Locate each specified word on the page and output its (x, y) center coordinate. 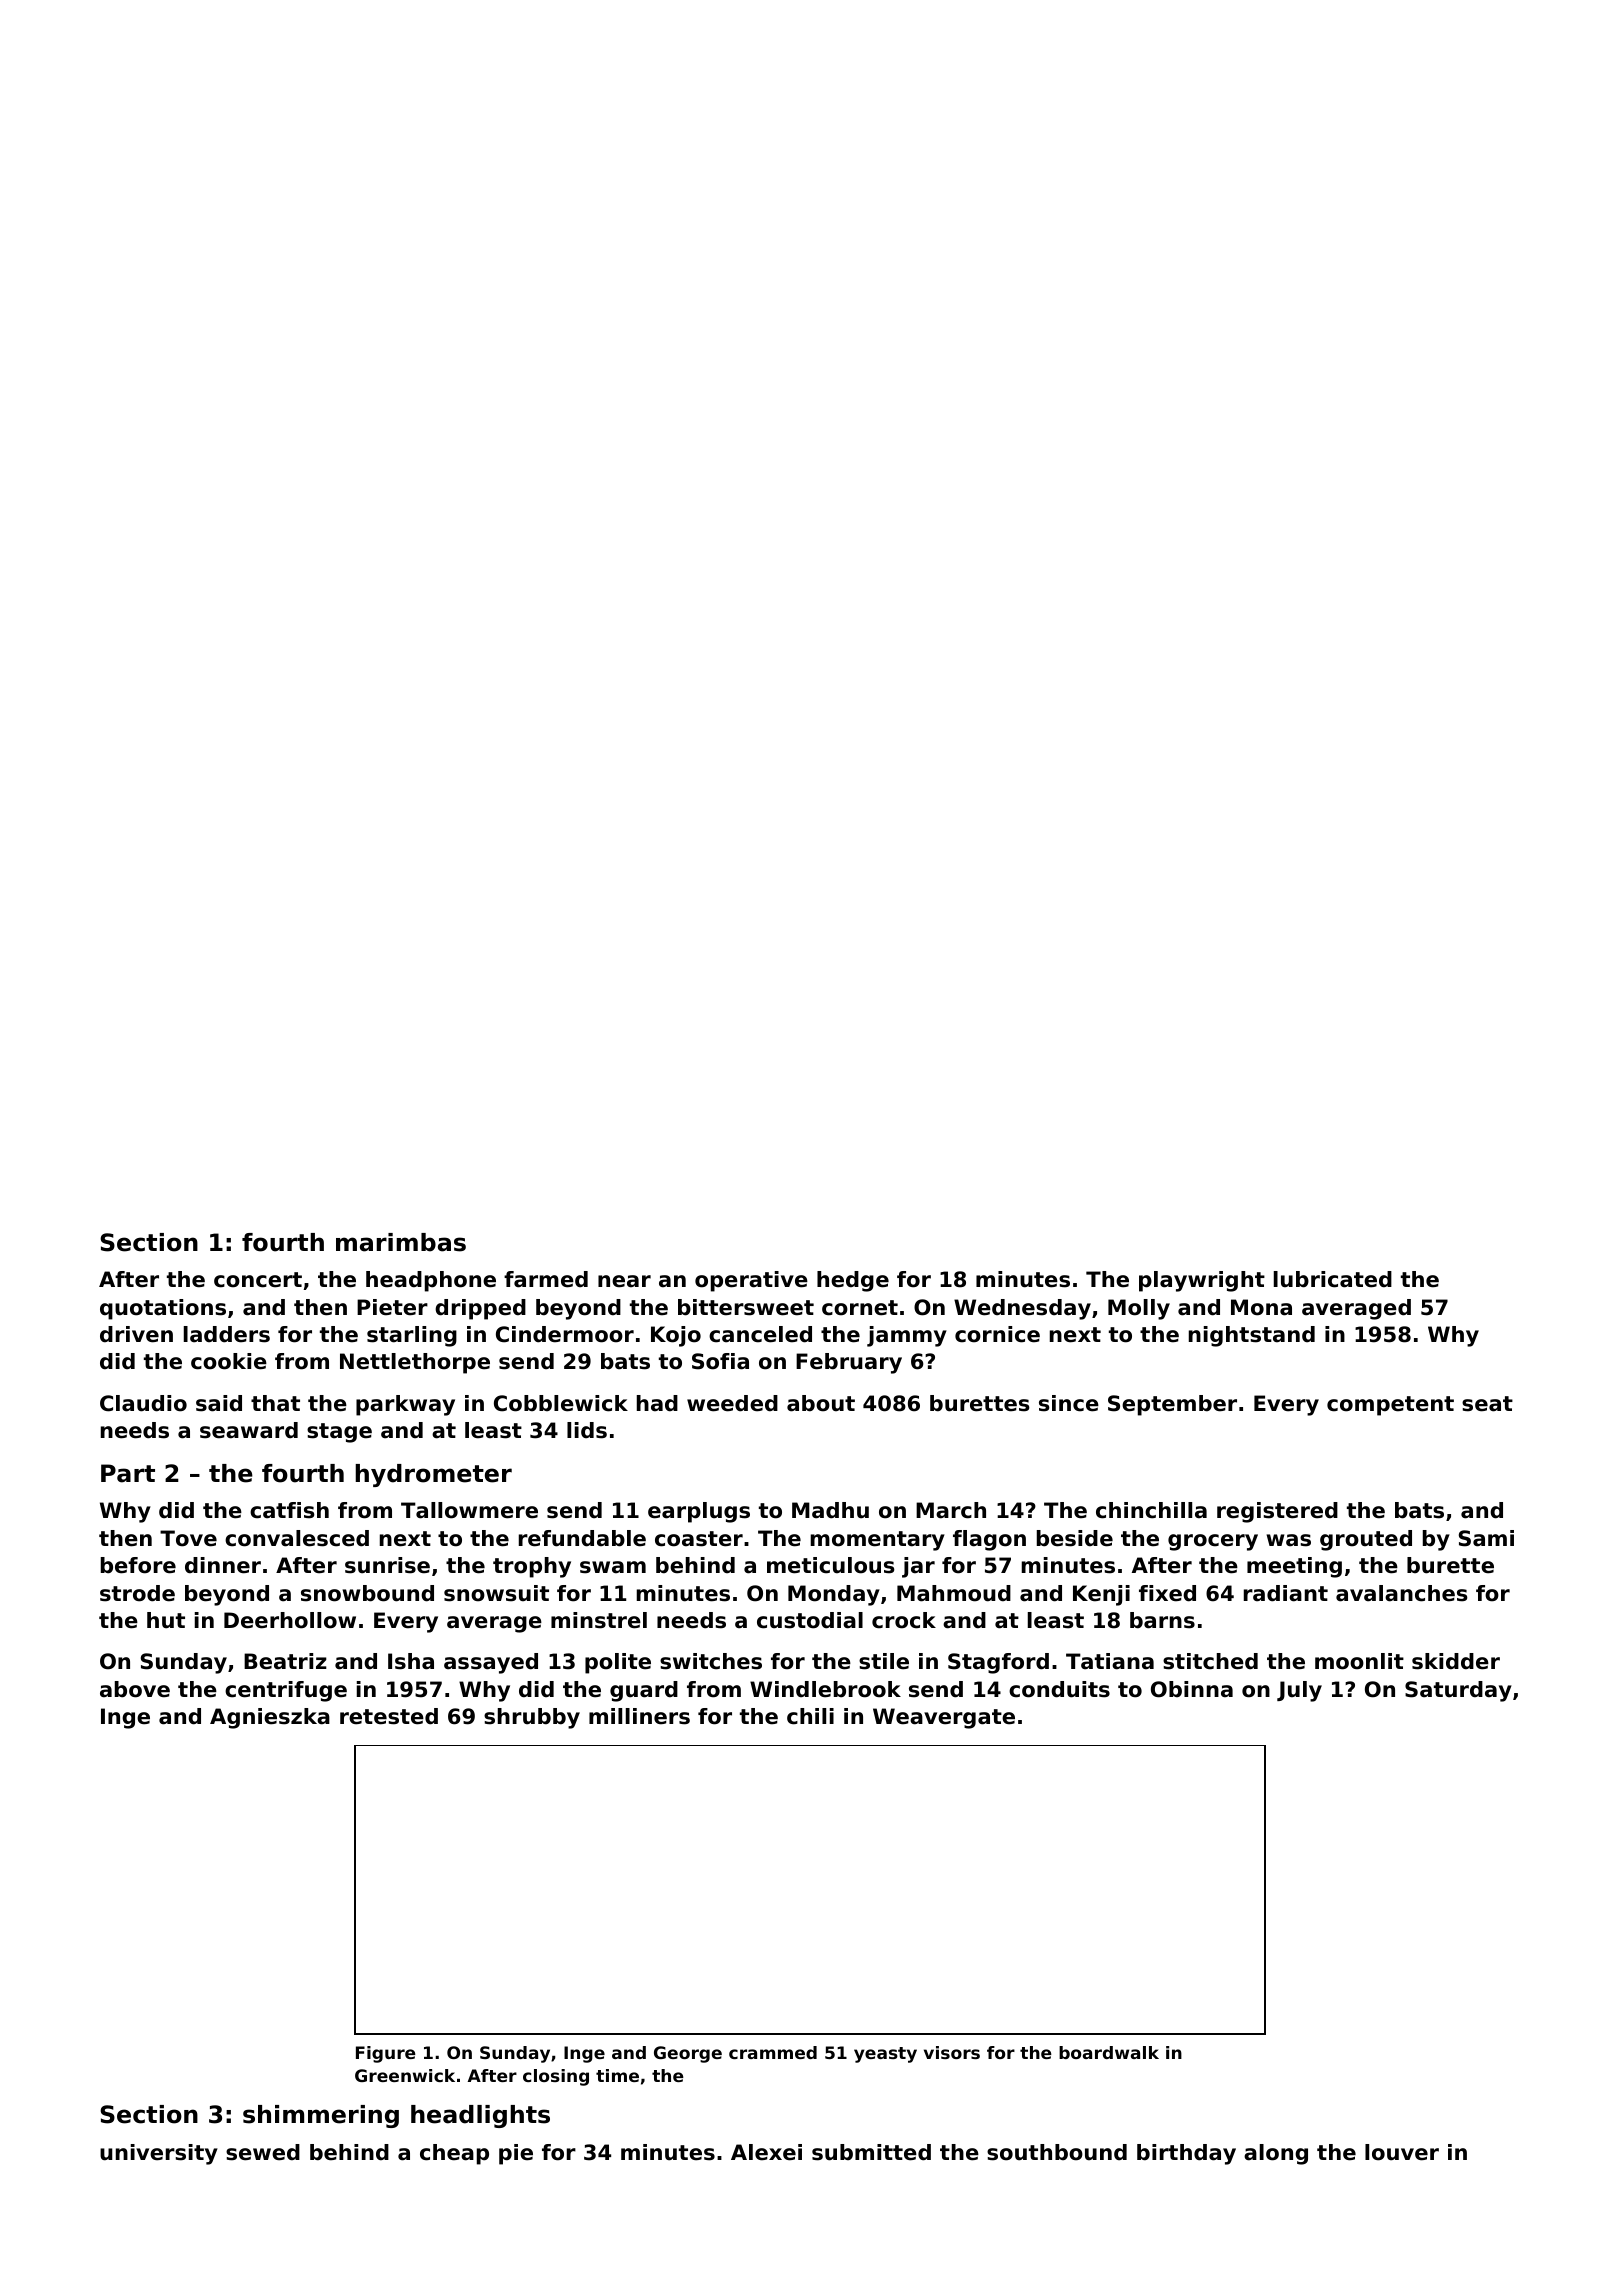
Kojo (676, 1336)
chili (810, 1716)
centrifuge (286, 1691)
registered (1277, 1512)
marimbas (401, 1242)
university (159, 2154)
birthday (1186, 2154)
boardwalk (1109, 2052)
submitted (871, 2152)
